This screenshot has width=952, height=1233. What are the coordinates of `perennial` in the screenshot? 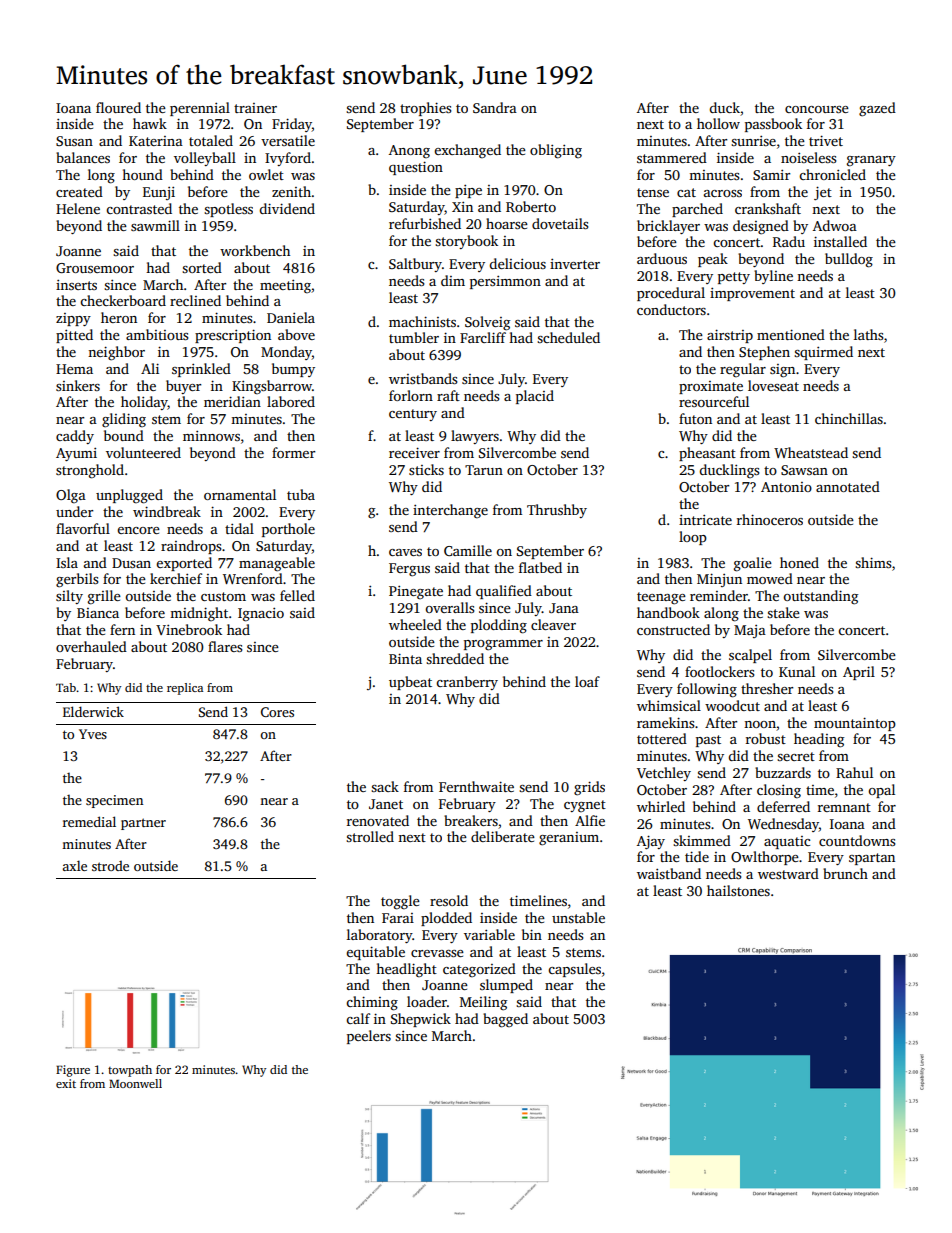 It's located at (200, 109).
